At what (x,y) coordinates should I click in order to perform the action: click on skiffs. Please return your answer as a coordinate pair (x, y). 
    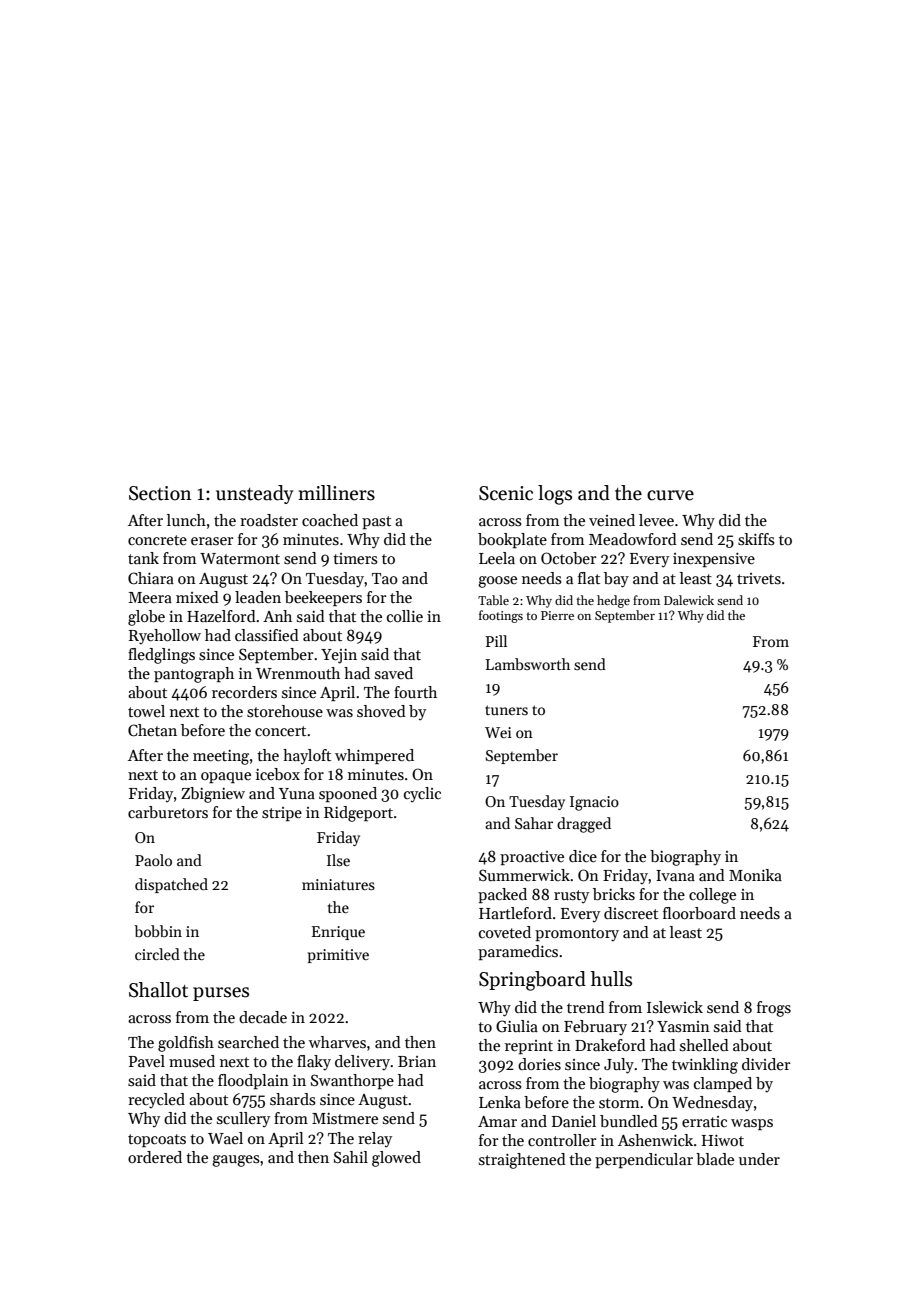
    Looking at the image, I should click on (756, 539).
